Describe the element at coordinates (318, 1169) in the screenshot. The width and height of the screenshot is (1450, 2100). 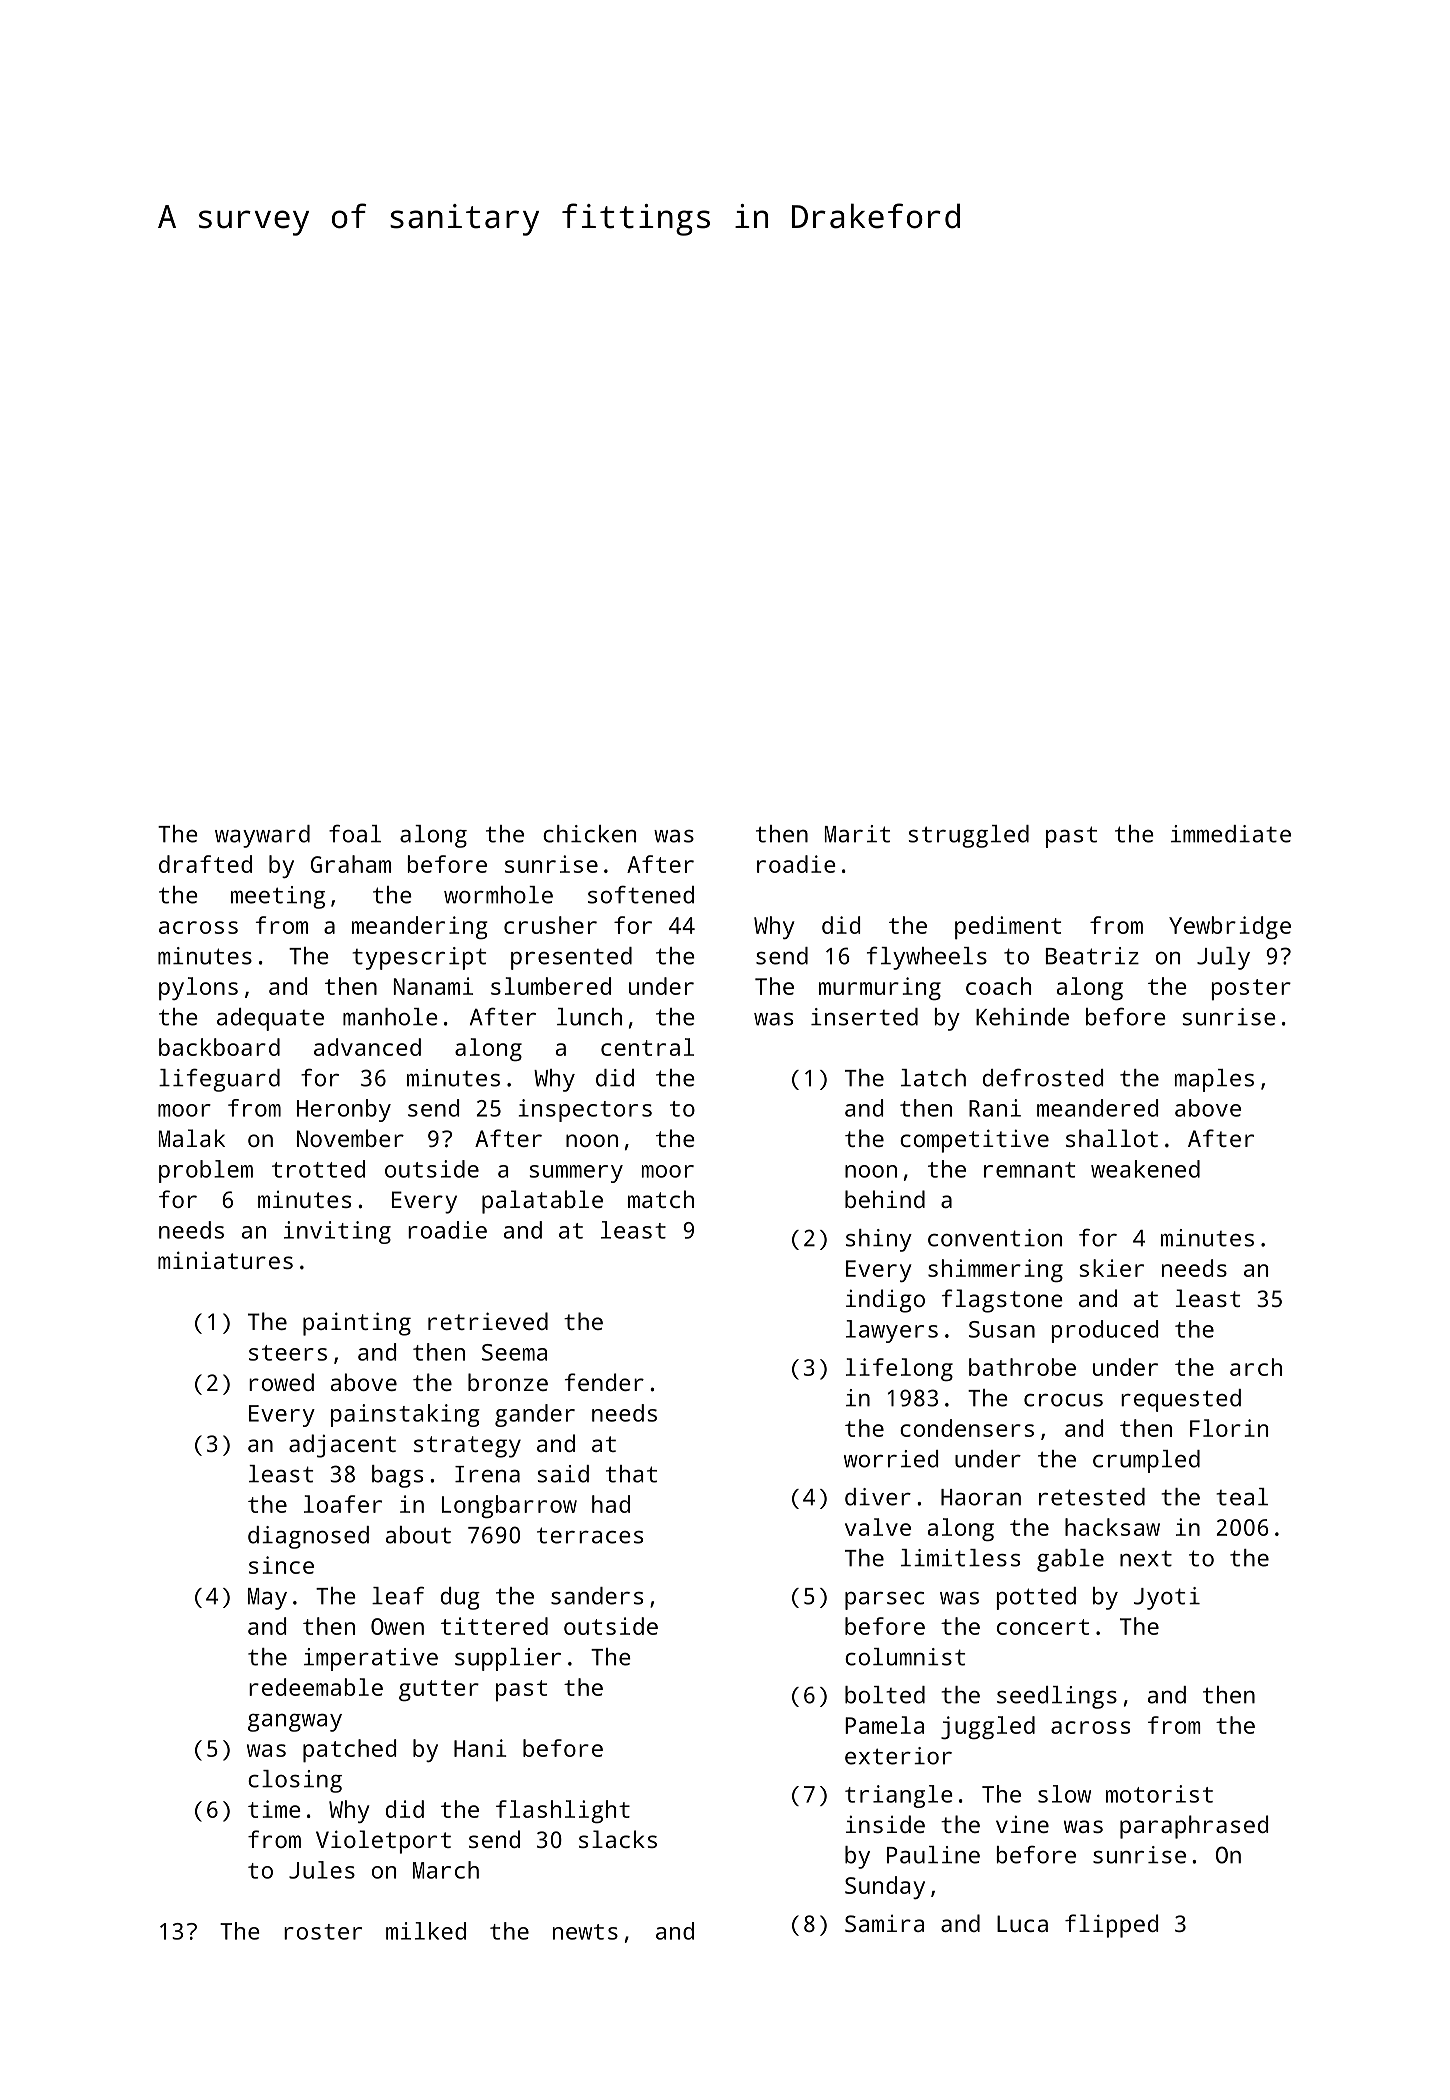
I see `trotted` at that location.
